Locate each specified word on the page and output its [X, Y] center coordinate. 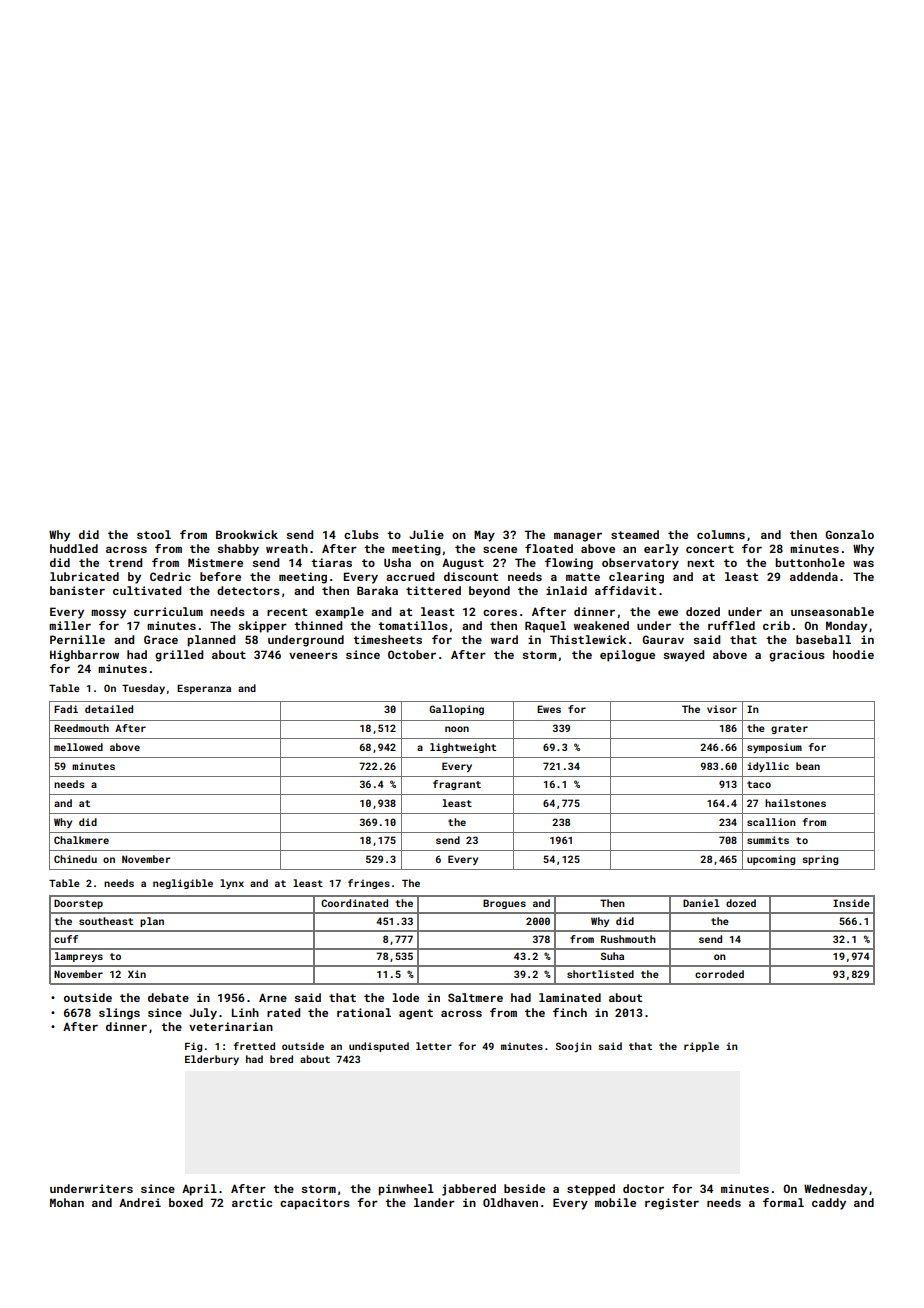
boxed [186, 1202]
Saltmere [475, 997]
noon [457, 729]
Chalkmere [81, 840]
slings [119, 1014]
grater [789, 729]
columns [721, 534]
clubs [361, 534]
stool [154, 534]
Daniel [701, 903]
